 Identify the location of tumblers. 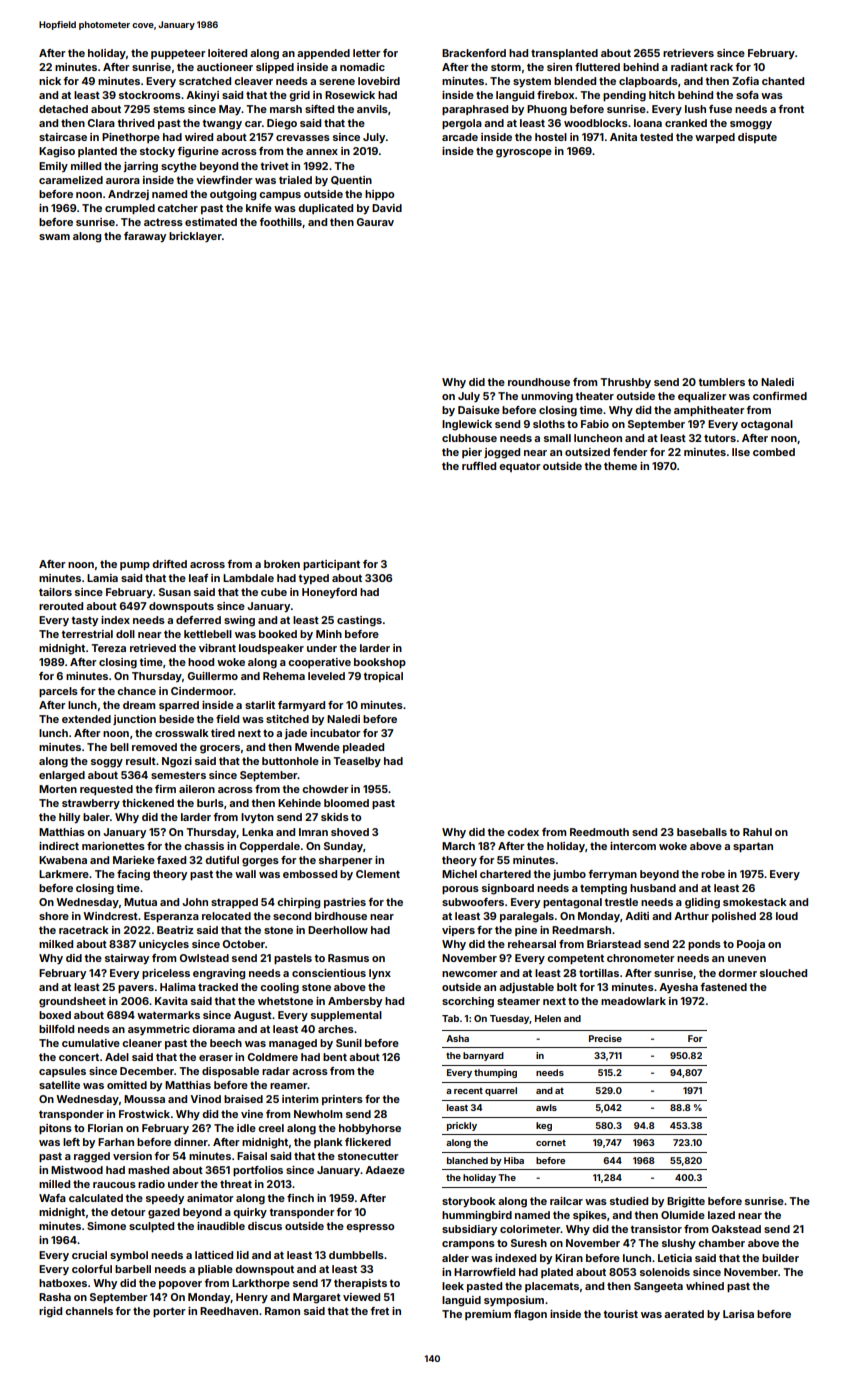
(721, 382).
